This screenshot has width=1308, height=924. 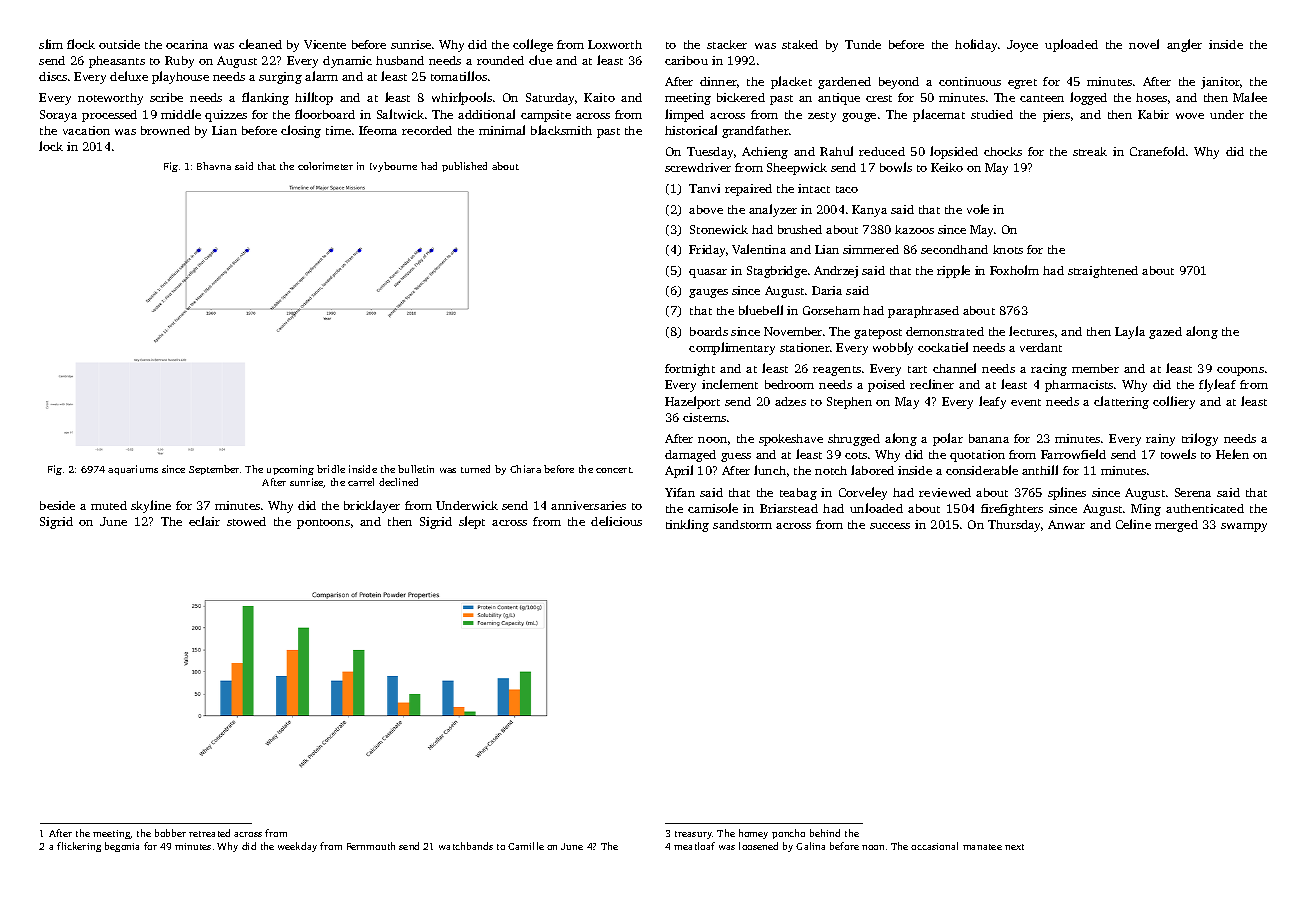 What do you see at coordinates (525, 469) in the screenshot?
I see `Chiara` at bounding box center [525, 469].
